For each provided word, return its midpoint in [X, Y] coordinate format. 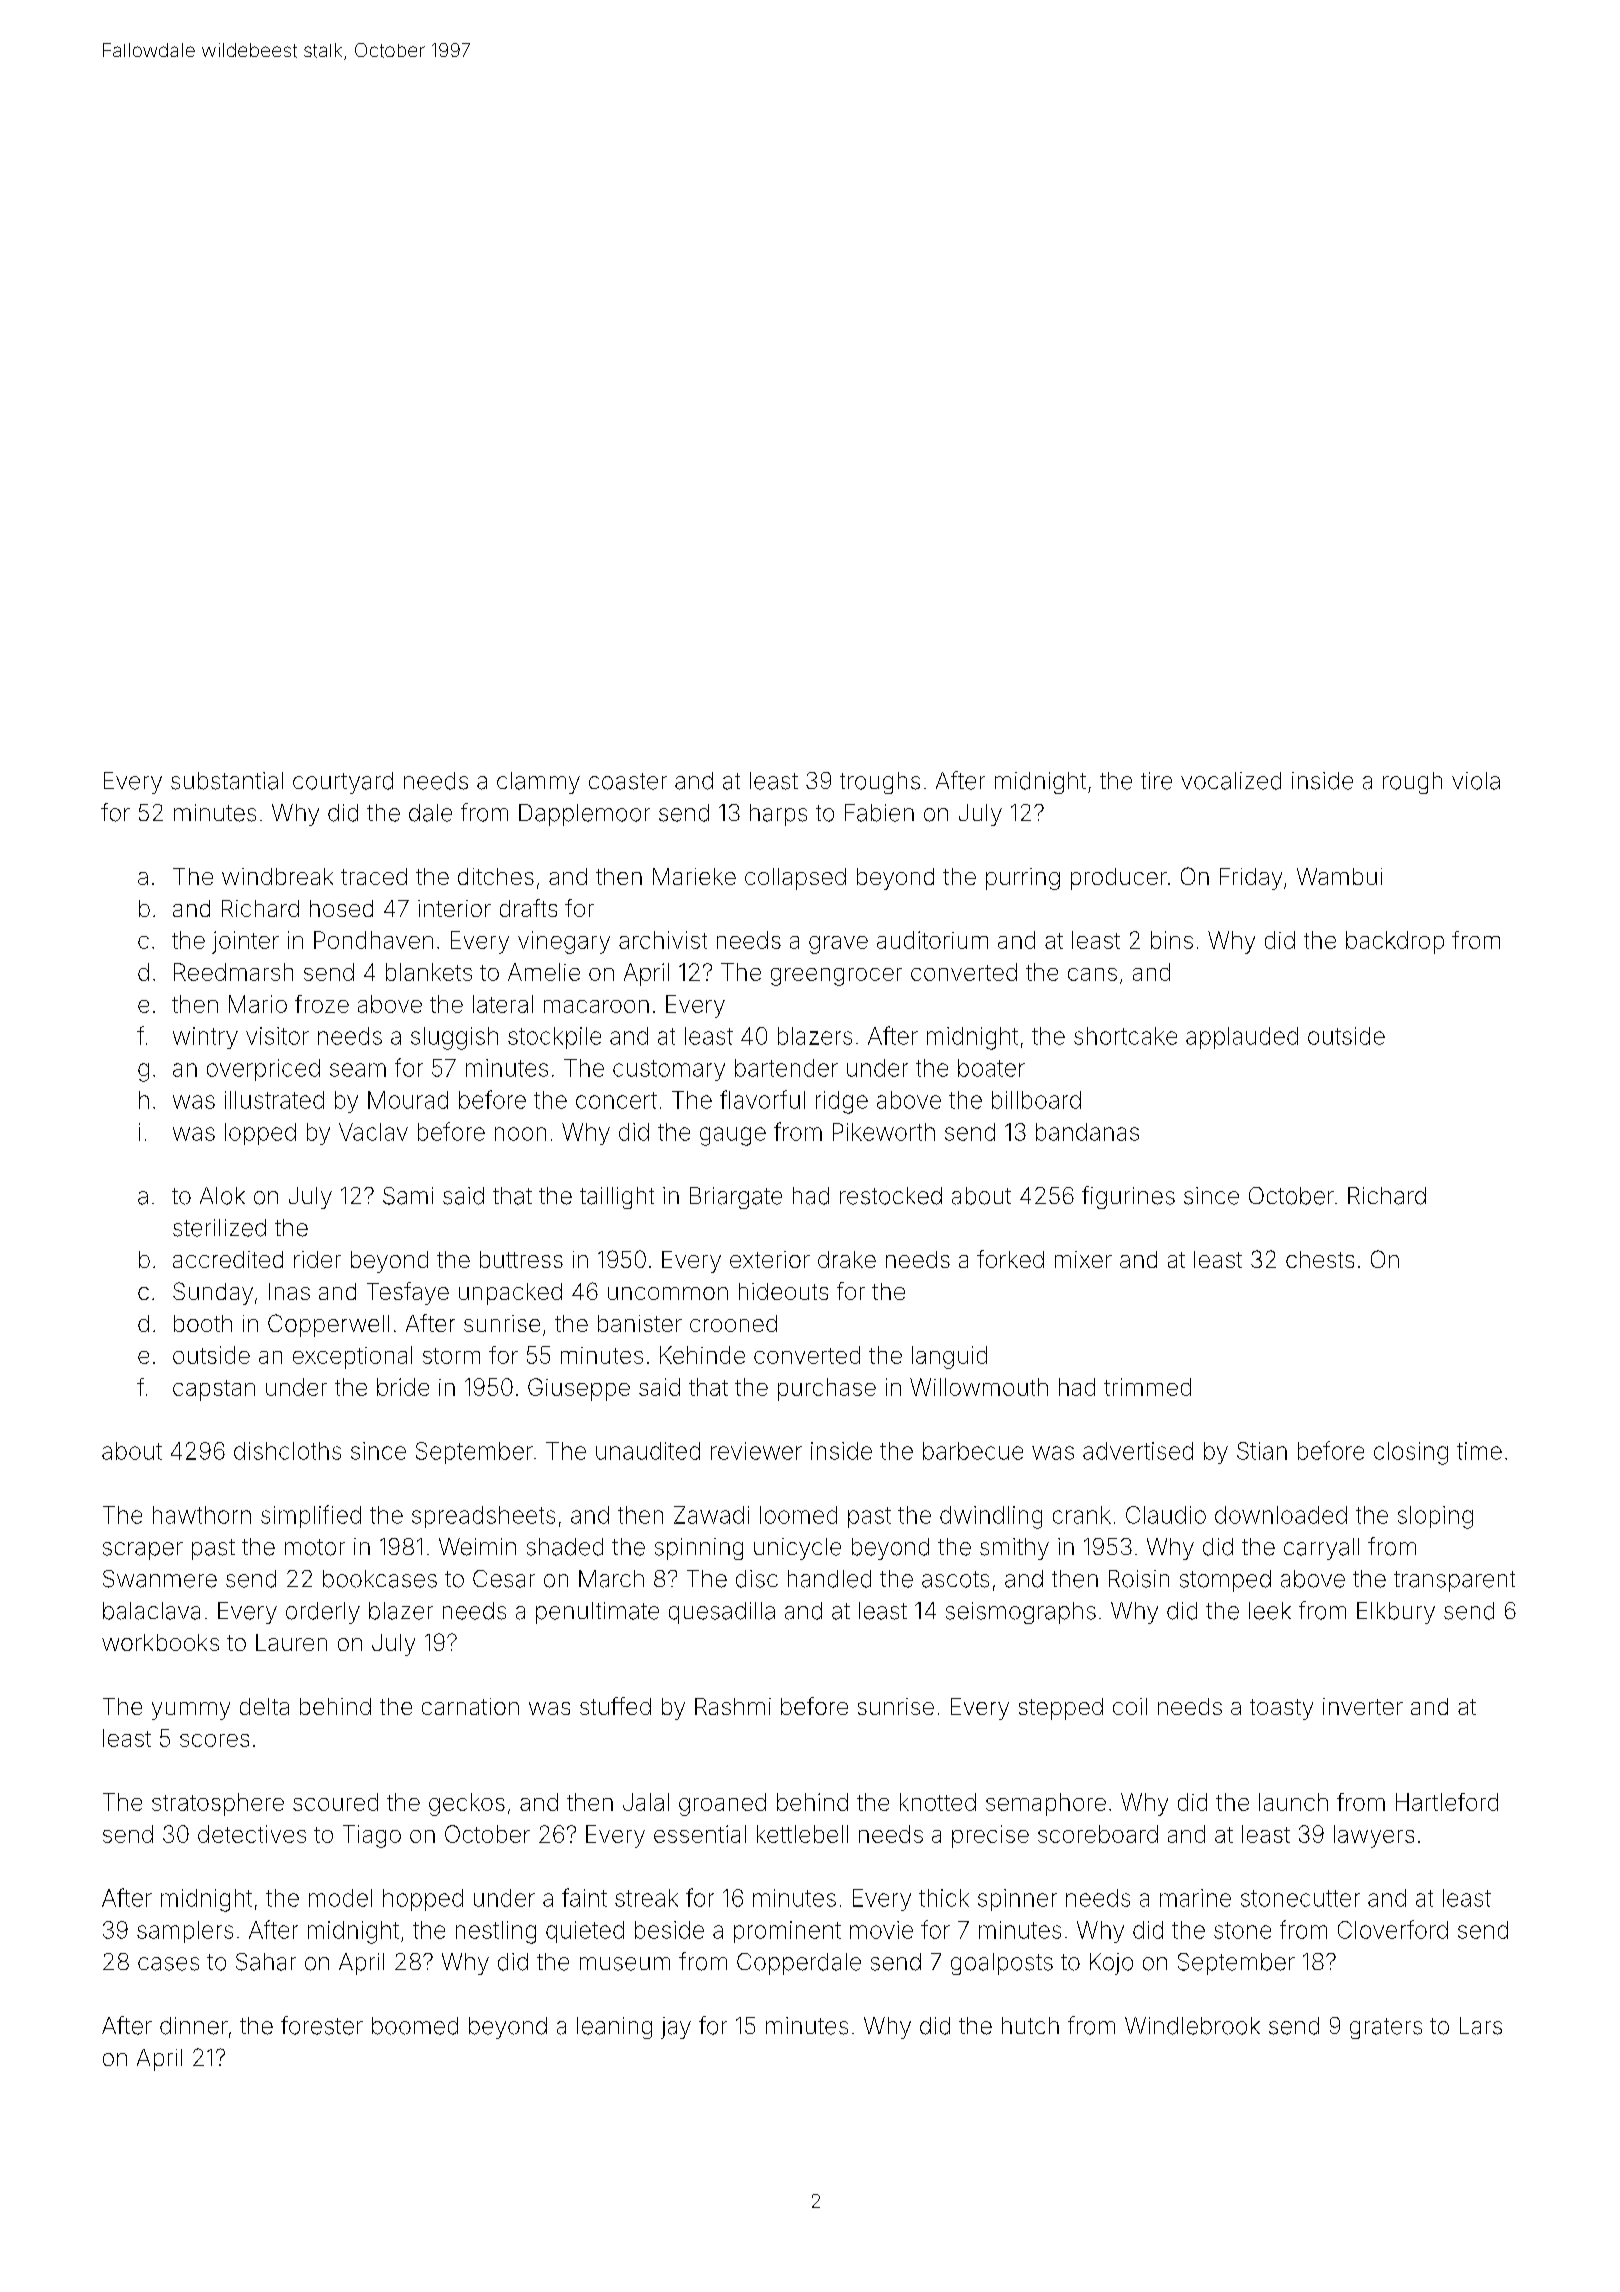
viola [1476, 781]
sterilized [219, 1228]
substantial [227, 781]
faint [584, 1897]
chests [1320, 1259]
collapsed [795, 879]
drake [847, 1259]
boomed [415, 2026]
